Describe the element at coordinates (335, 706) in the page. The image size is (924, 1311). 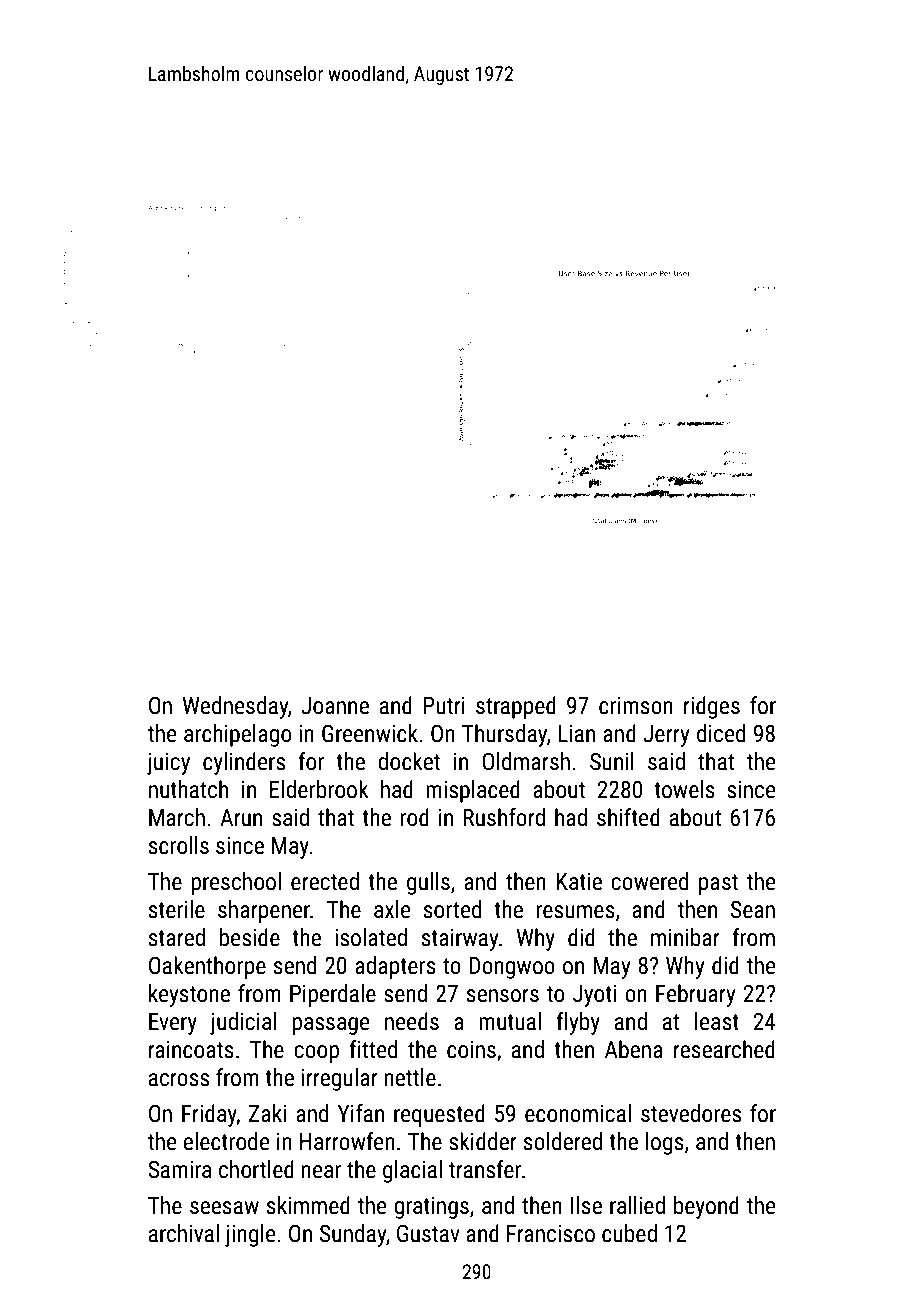
I see `Joanne` at that location.
